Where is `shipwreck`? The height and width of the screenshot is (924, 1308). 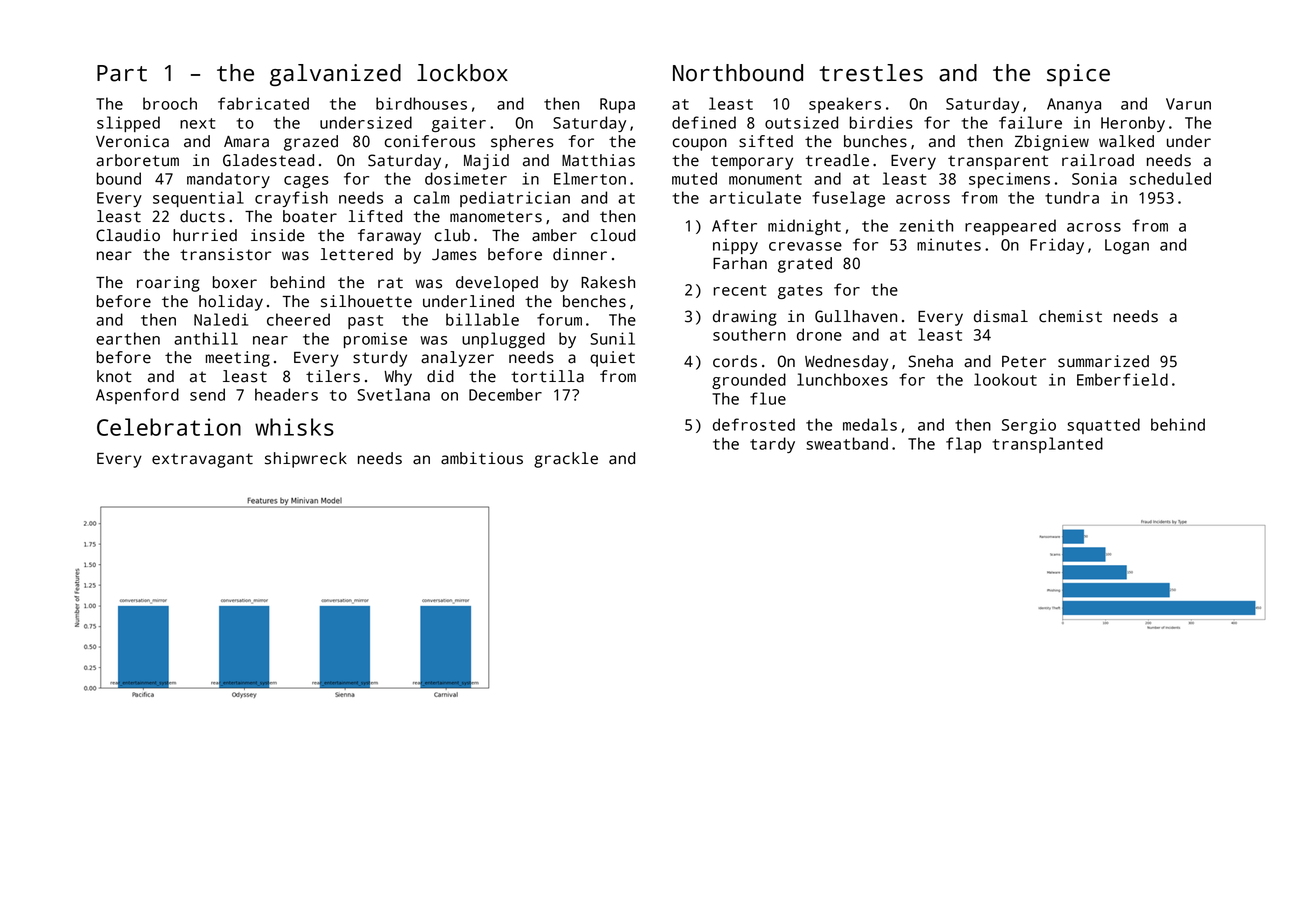
shipwreck is located at coordinates (306, 460).
